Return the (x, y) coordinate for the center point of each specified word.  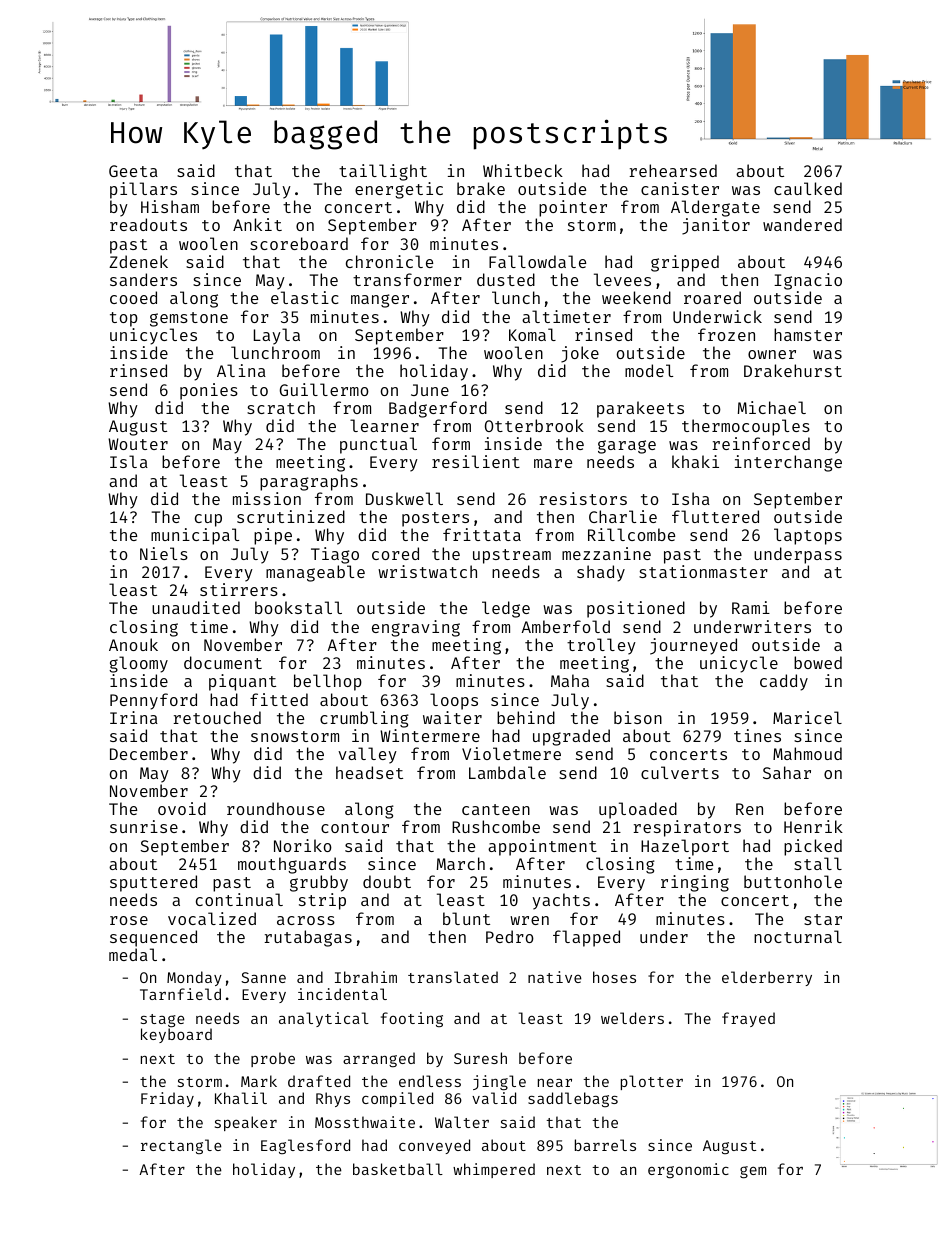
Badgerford (438, 409)
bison (638, 717)
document (223, 662)
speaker (246, 1123)
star (823, 919)
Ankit (257, 224)
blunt (466, 918)
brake (481, 188)
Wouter (138, 444)
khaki (695, 461)
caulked (808, 188)
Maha (570, 680)
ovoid (182, 808)
